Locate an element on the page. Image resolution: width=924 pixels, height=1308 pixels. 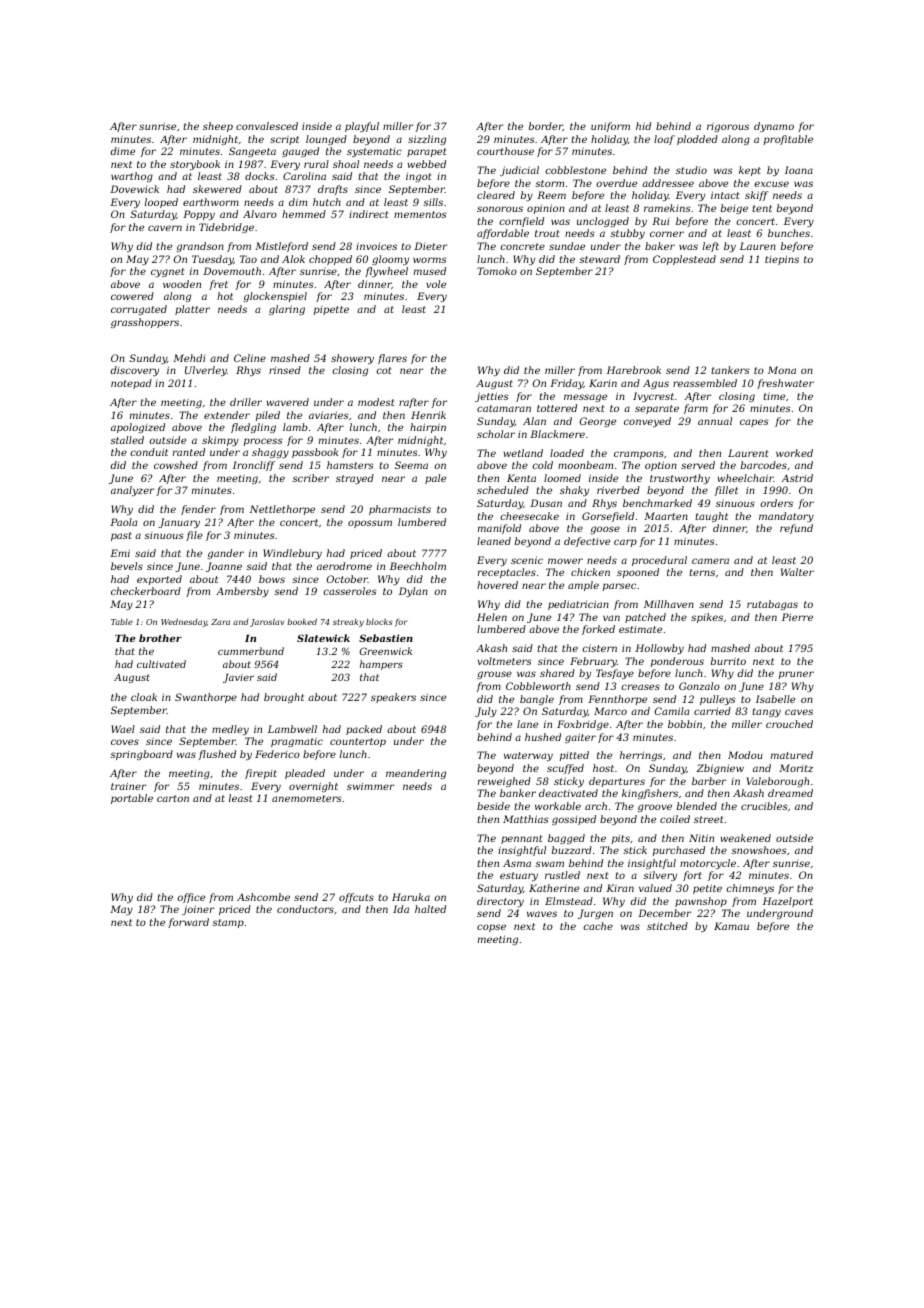
Mona is located at coordinates (782, 370).
